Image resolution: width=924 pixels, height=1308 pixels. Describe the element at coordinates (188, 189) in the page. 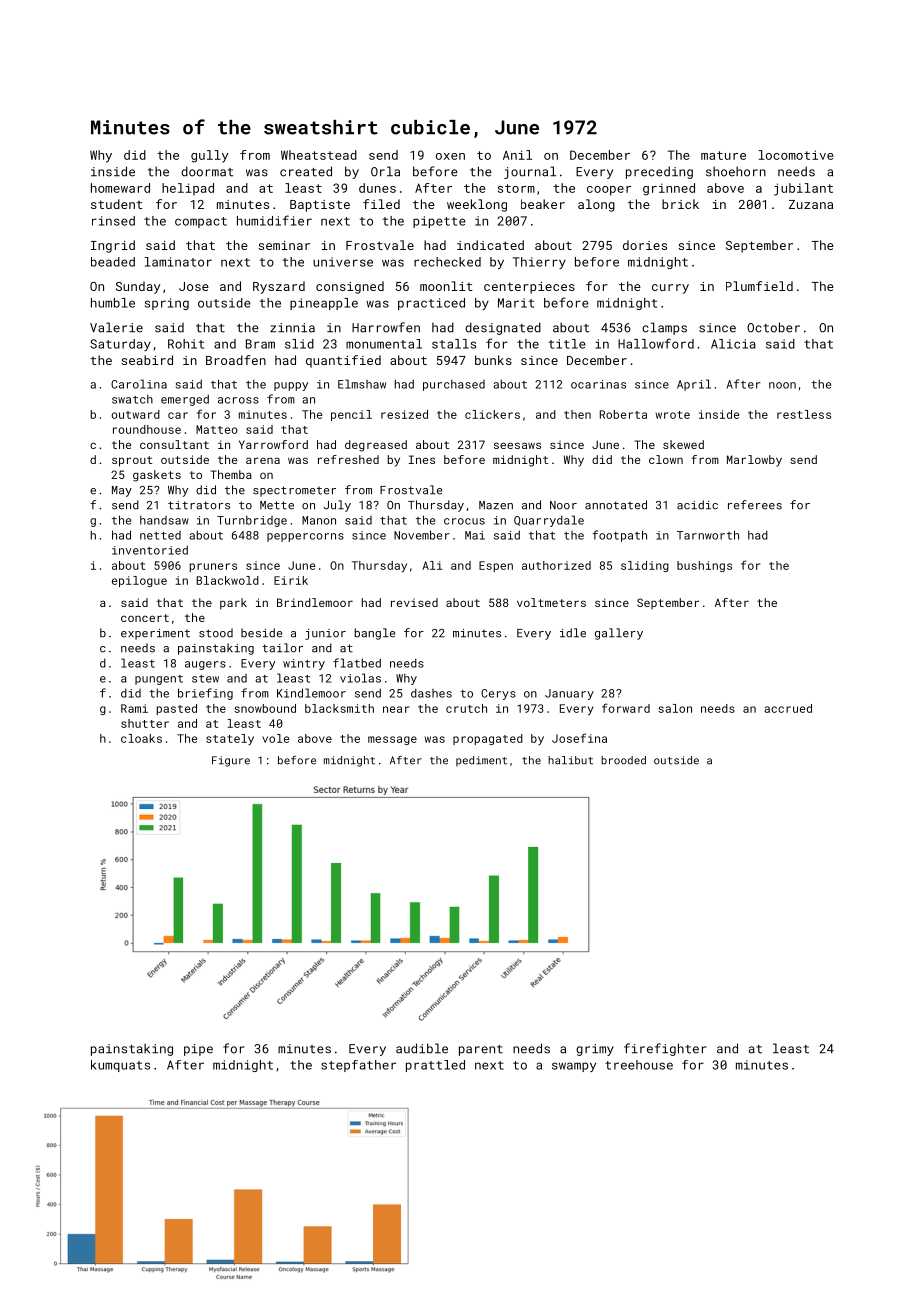

I see `helipad` at that location.
